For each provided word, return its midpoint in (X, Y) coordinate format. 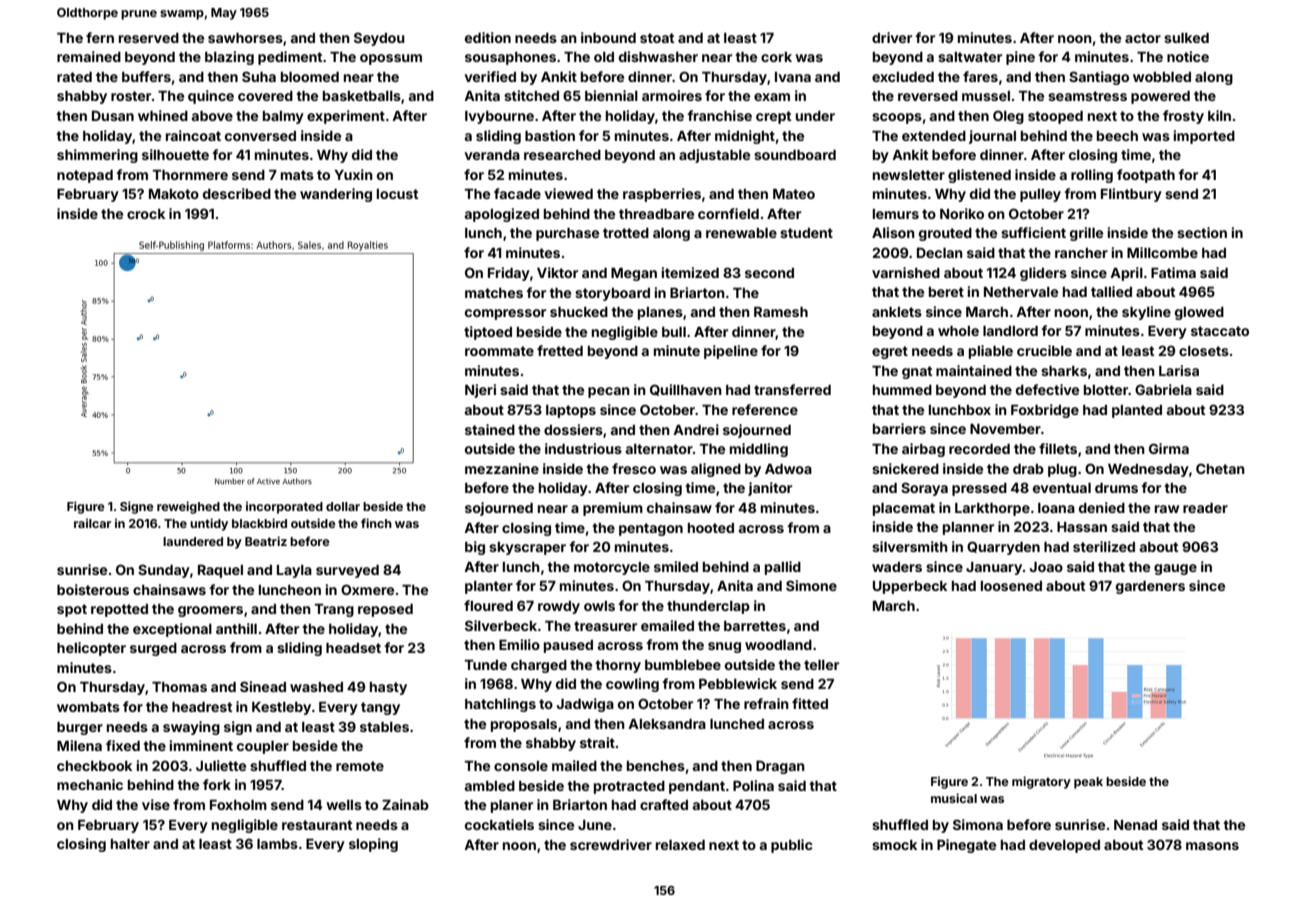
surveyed (347, 571)
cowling (632, 685)
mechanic (90, 784)
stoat (657, 38)
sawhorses (245, 38)
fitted (810, 703)
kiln (1219, 115)
